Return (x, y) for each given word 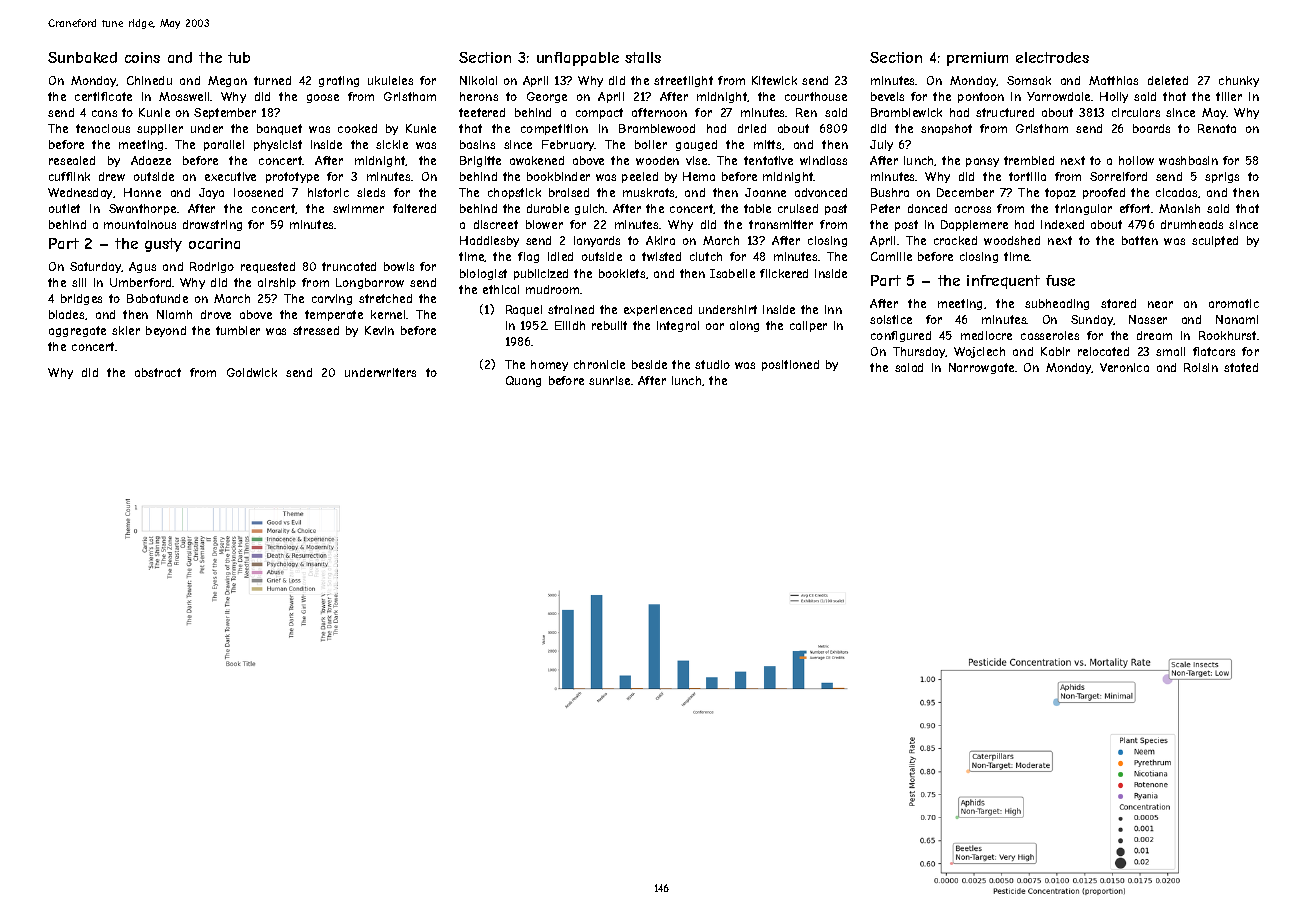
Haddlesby (489, 241)
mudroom (553, 289)
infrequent (1003, 282)
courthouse (816, 96)
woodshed (1012, 240)
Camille (891, 256)
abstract (158, 372)
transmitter (781, 224)
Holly (1114, 97)
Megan (227, 81)
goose (323, 98)
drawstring (212, 225)
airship (277, 283)
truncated (349, 266)
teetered (482, 112)
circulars (1136, 112)
